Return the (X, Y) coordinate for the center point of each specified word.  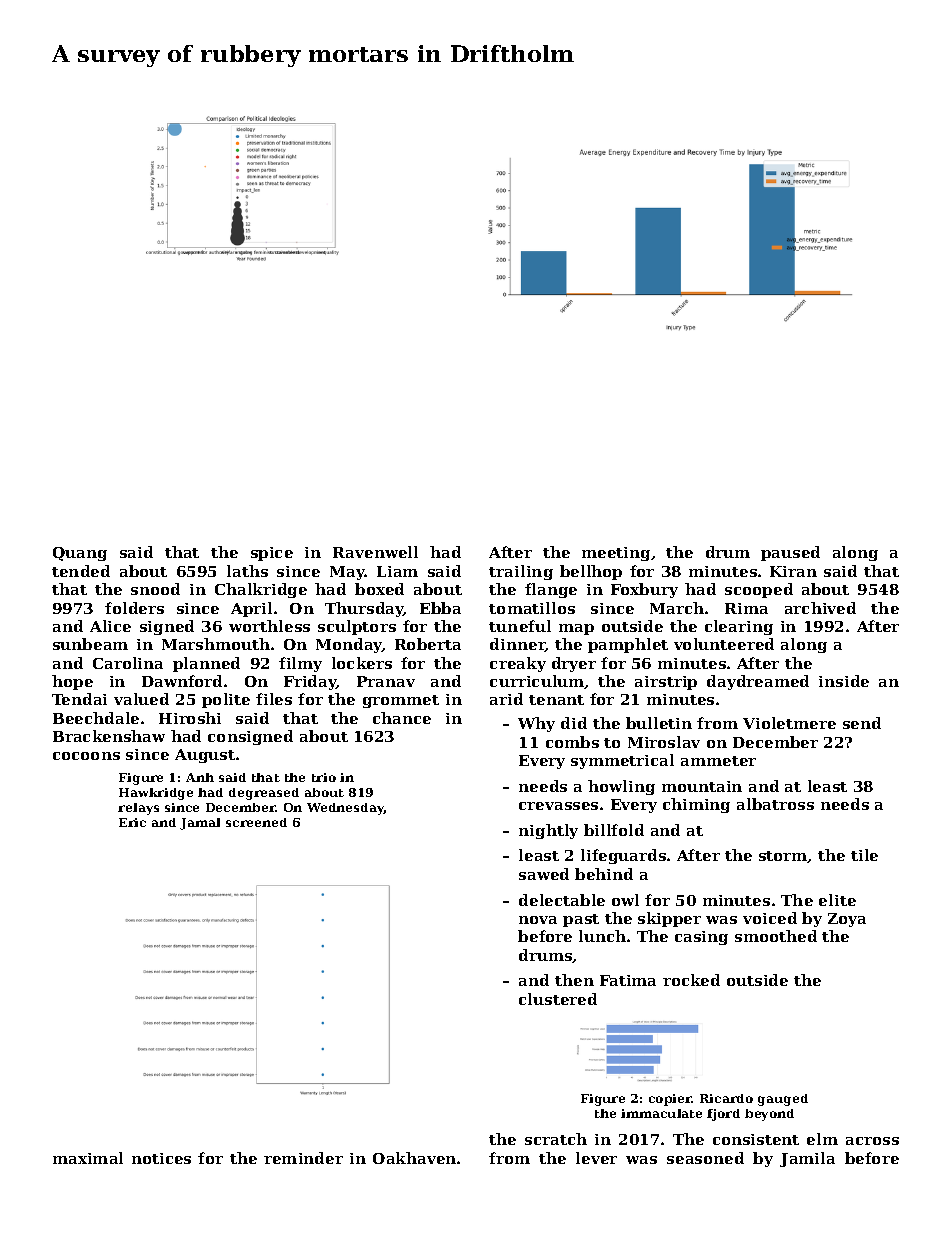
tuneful (520, 626)
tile (864, 855)
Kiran (793, 571)
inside (844, 681)
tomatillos (532, 608)
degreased (264, 794)
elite (837, 900)
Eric (132, 822)
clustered (558, 999)
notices (161, 1158)
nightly (548, 831)
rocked (691, 980)
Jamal (200, 824)
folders (134, 608)
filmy (300, 664)
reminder (303, 1158)
